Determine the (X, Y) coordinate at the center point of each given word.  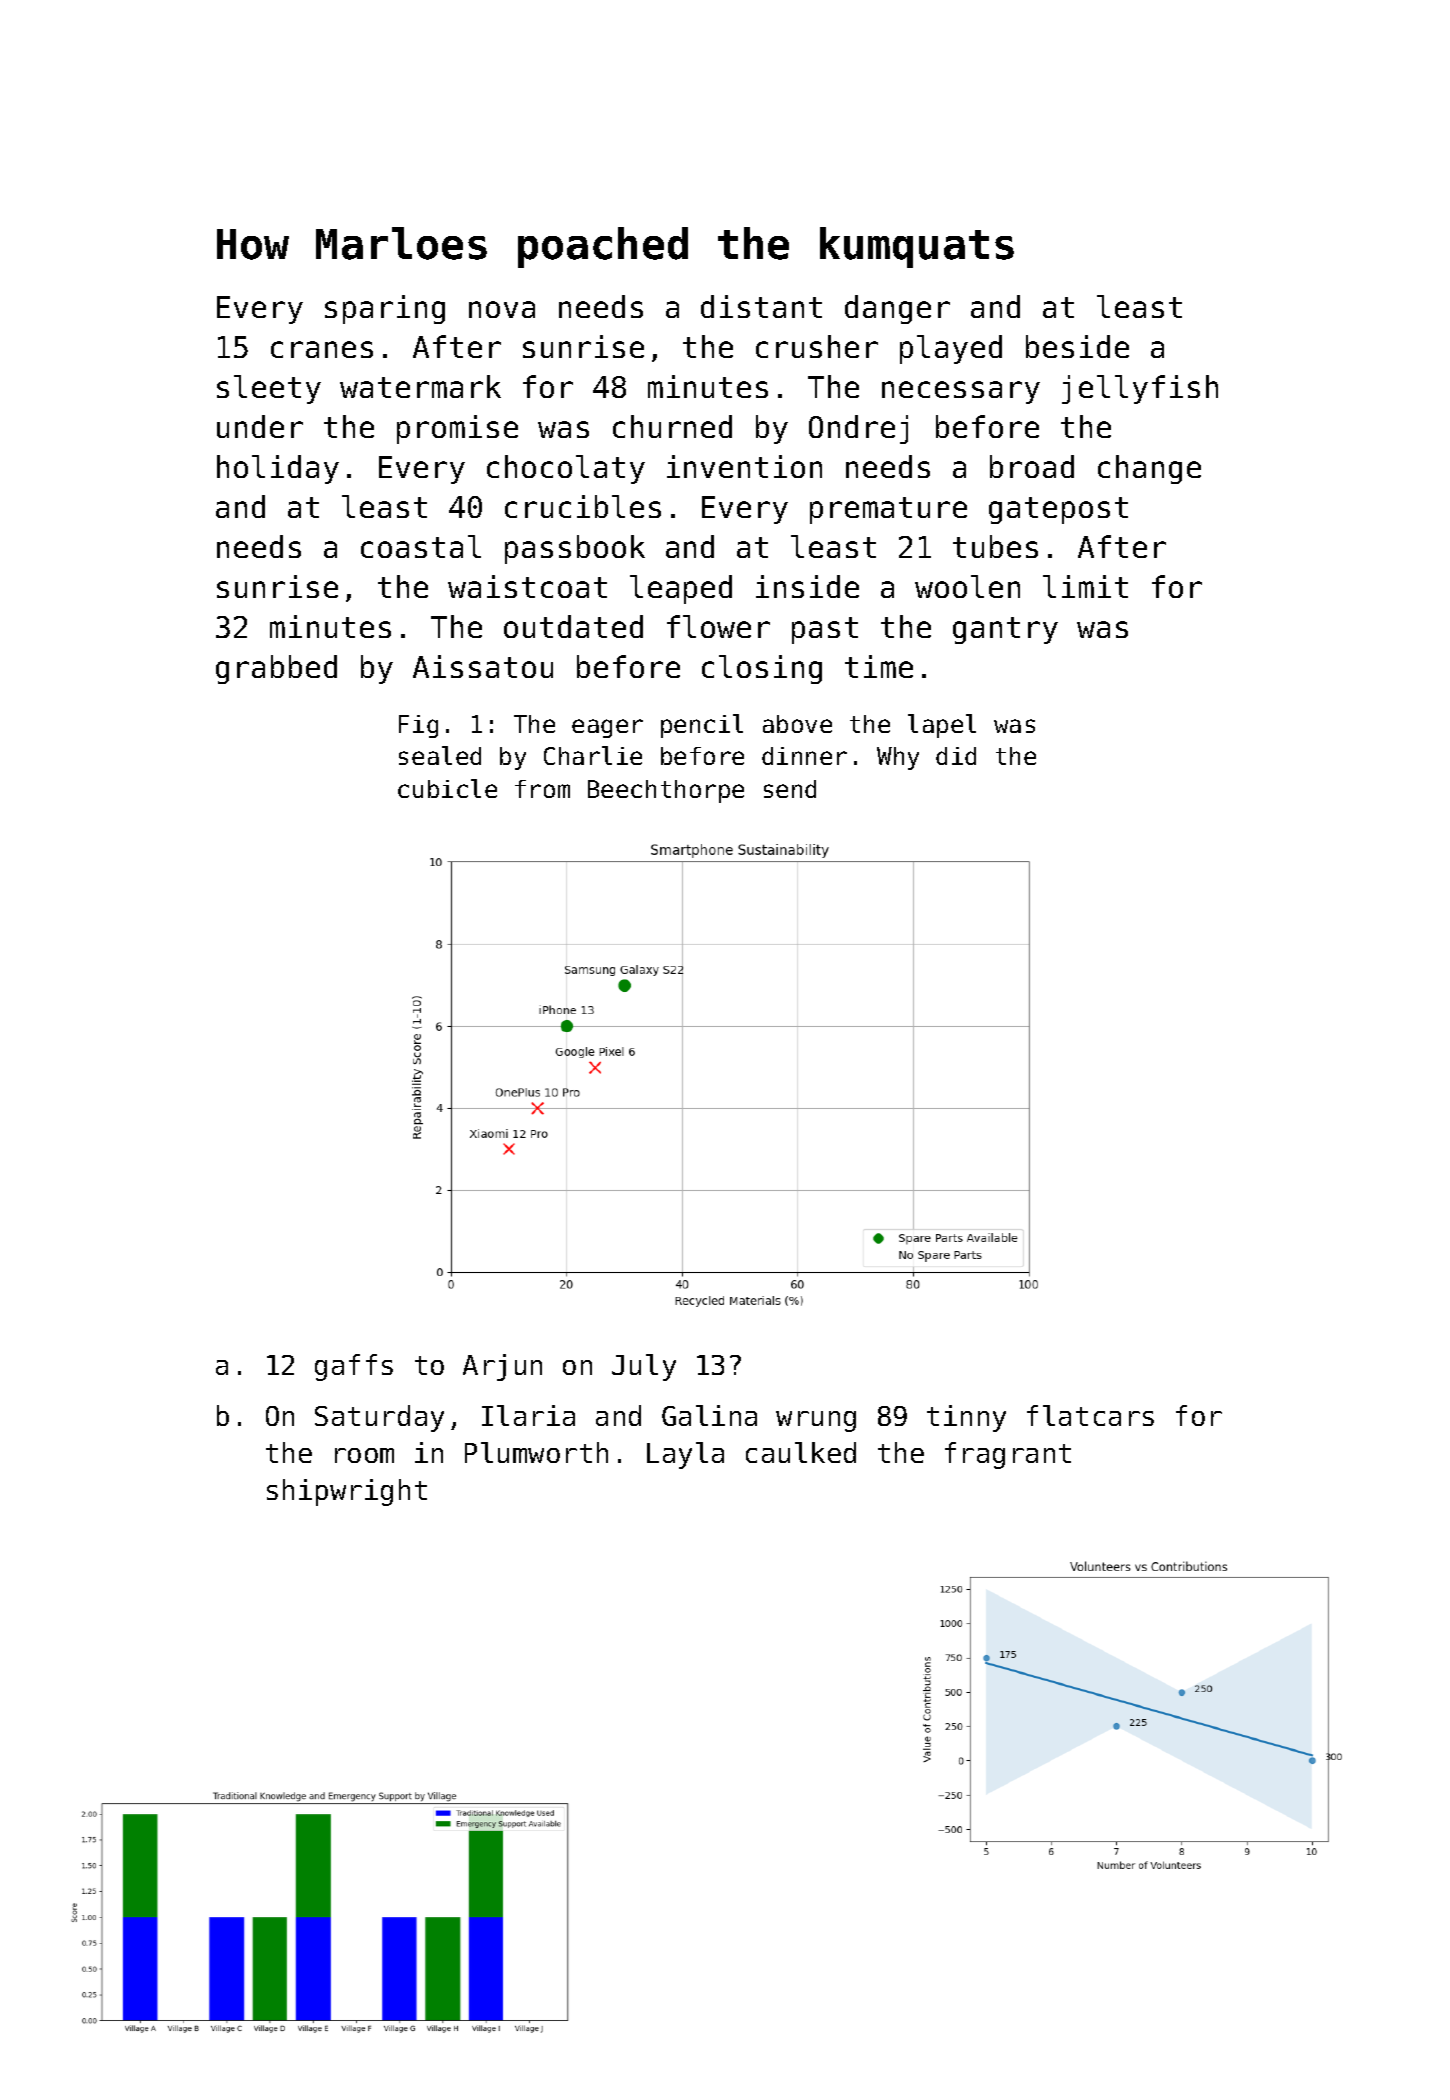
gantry (1005, 630)
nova (502, 309)
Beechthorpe (666, 791)
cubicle (447, 788)
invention (744, 466)
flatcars (1090, 1415)
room (364, 1455)
